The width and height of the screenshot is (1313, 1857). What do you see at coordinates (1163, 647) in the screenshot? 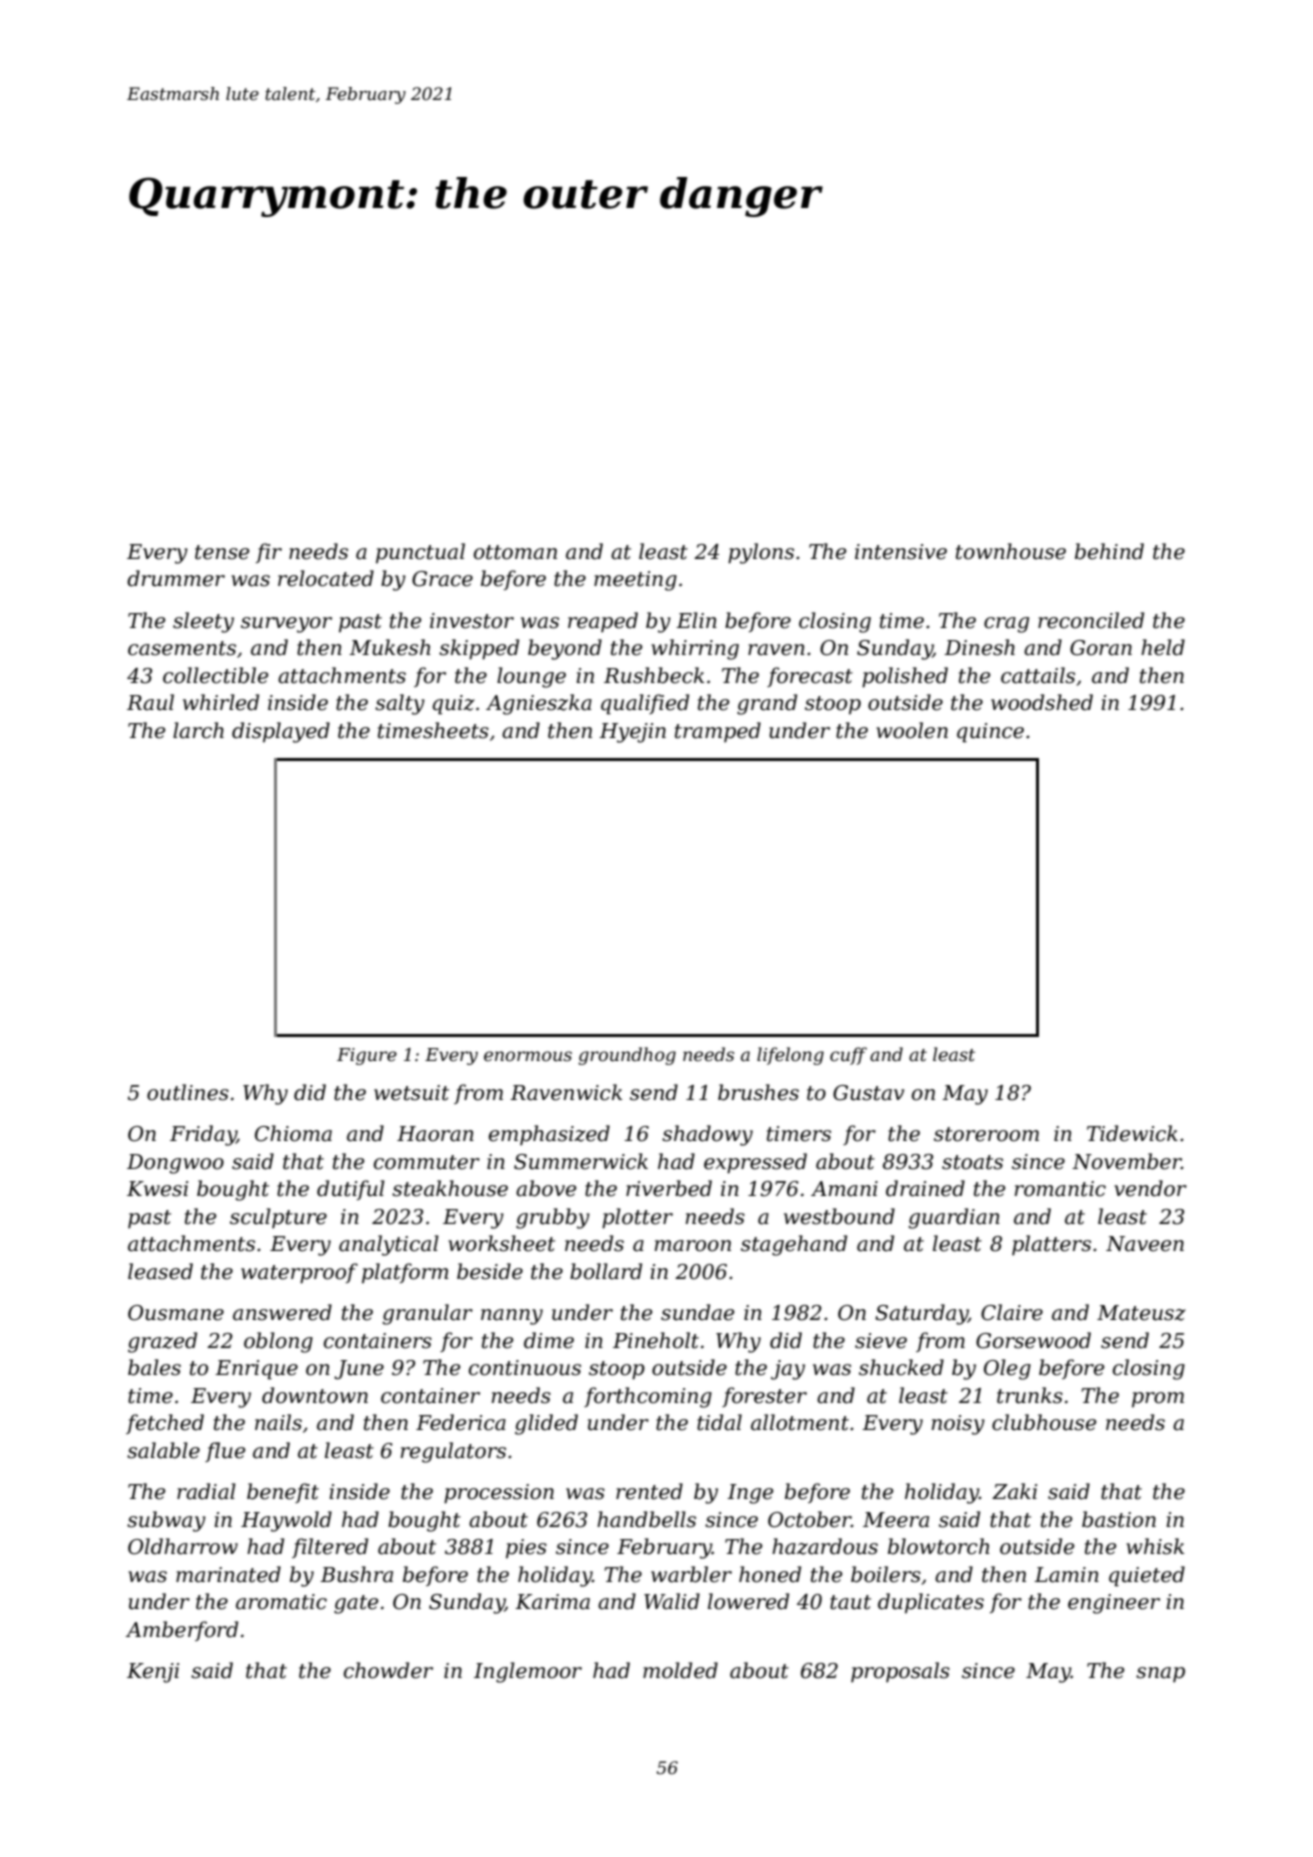
I see `held` at bounding box center [1163, 647].
